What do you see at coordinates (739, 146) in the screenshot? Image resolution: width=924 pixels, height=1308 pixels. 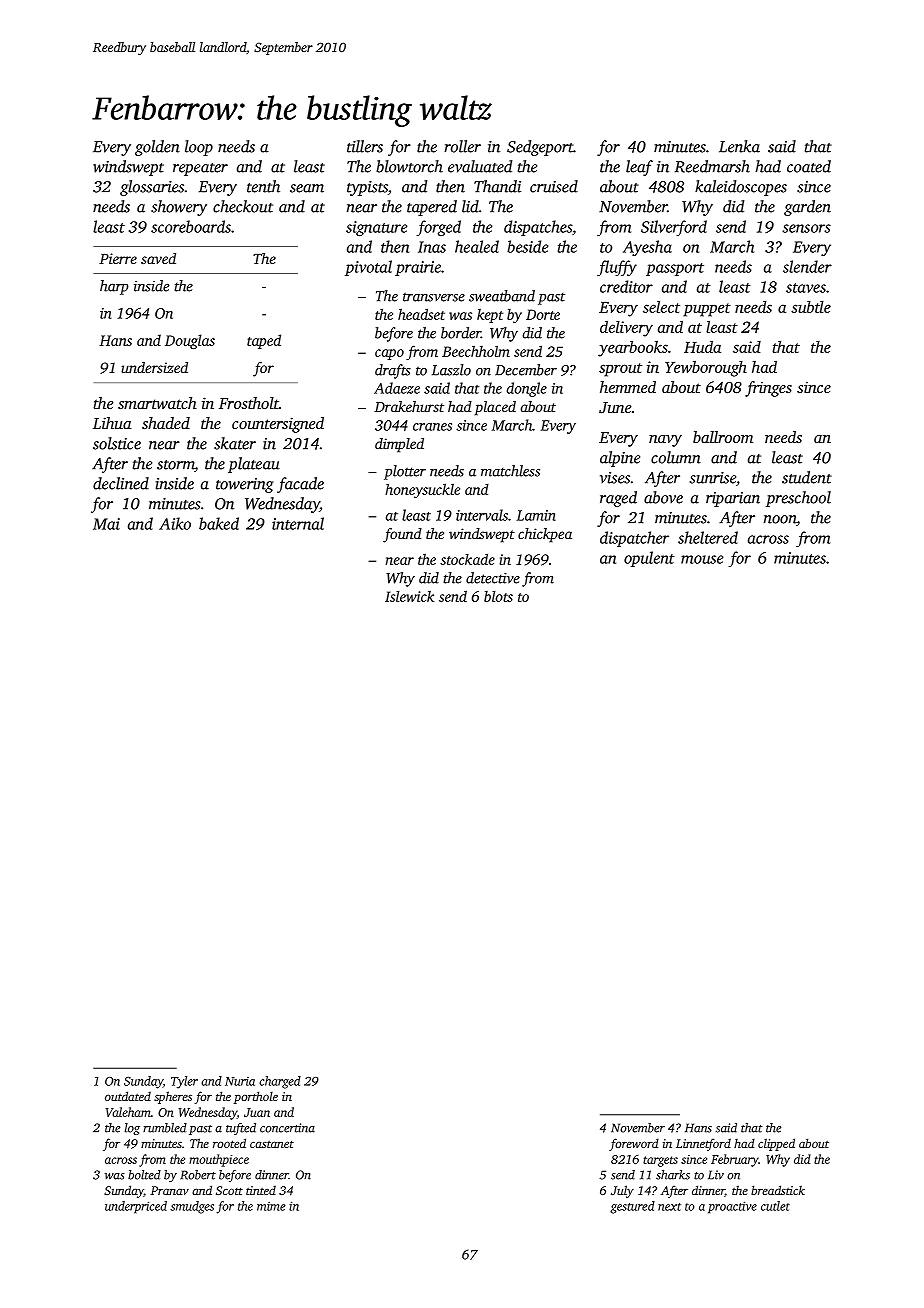 I see `Lenka` at bounding box center [739, 146].
